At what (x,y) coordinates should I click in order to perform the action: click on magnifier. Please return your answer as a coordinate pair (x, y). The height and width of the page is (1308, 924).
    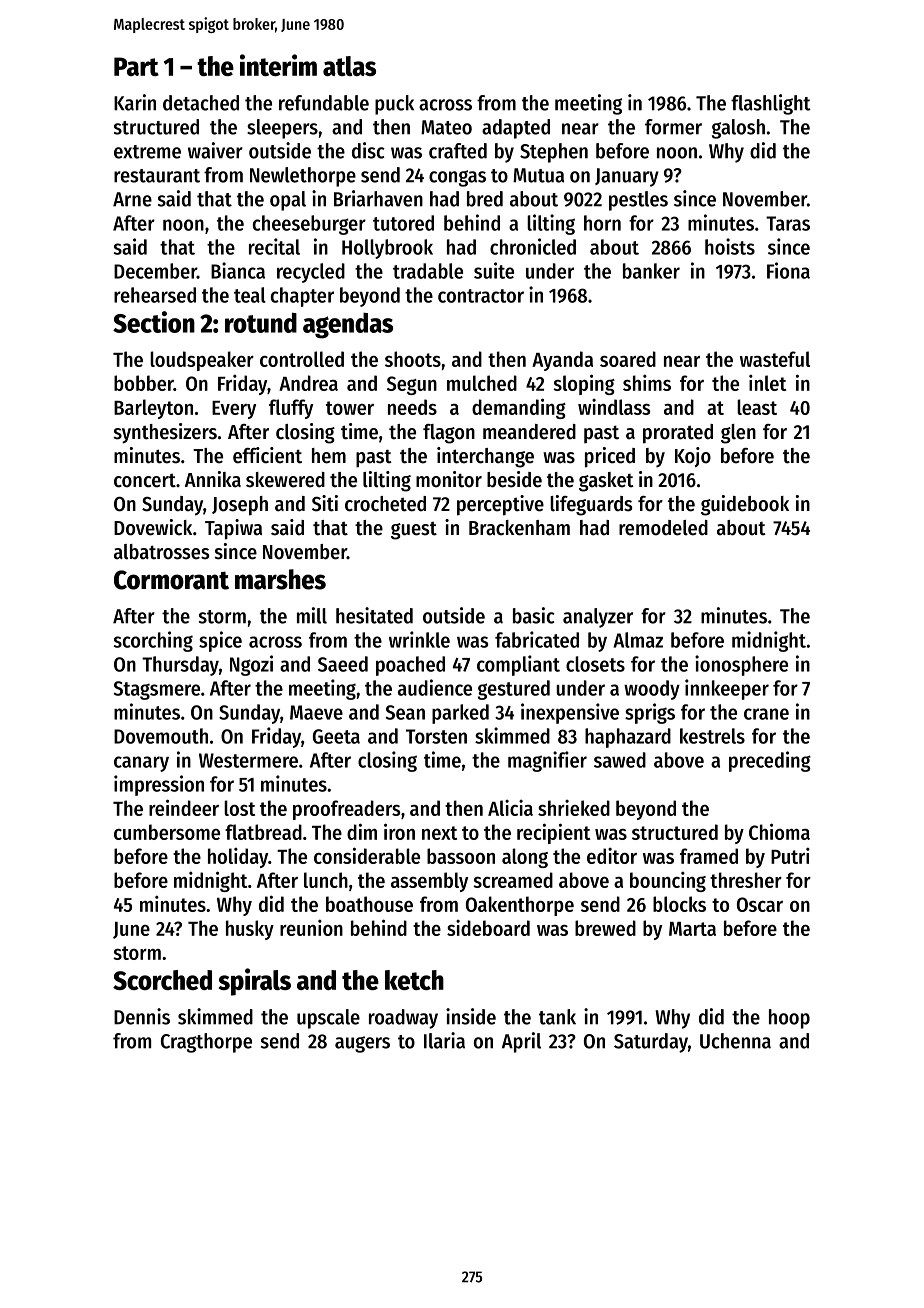
    Looking at the image, I should click on (547, 761).
